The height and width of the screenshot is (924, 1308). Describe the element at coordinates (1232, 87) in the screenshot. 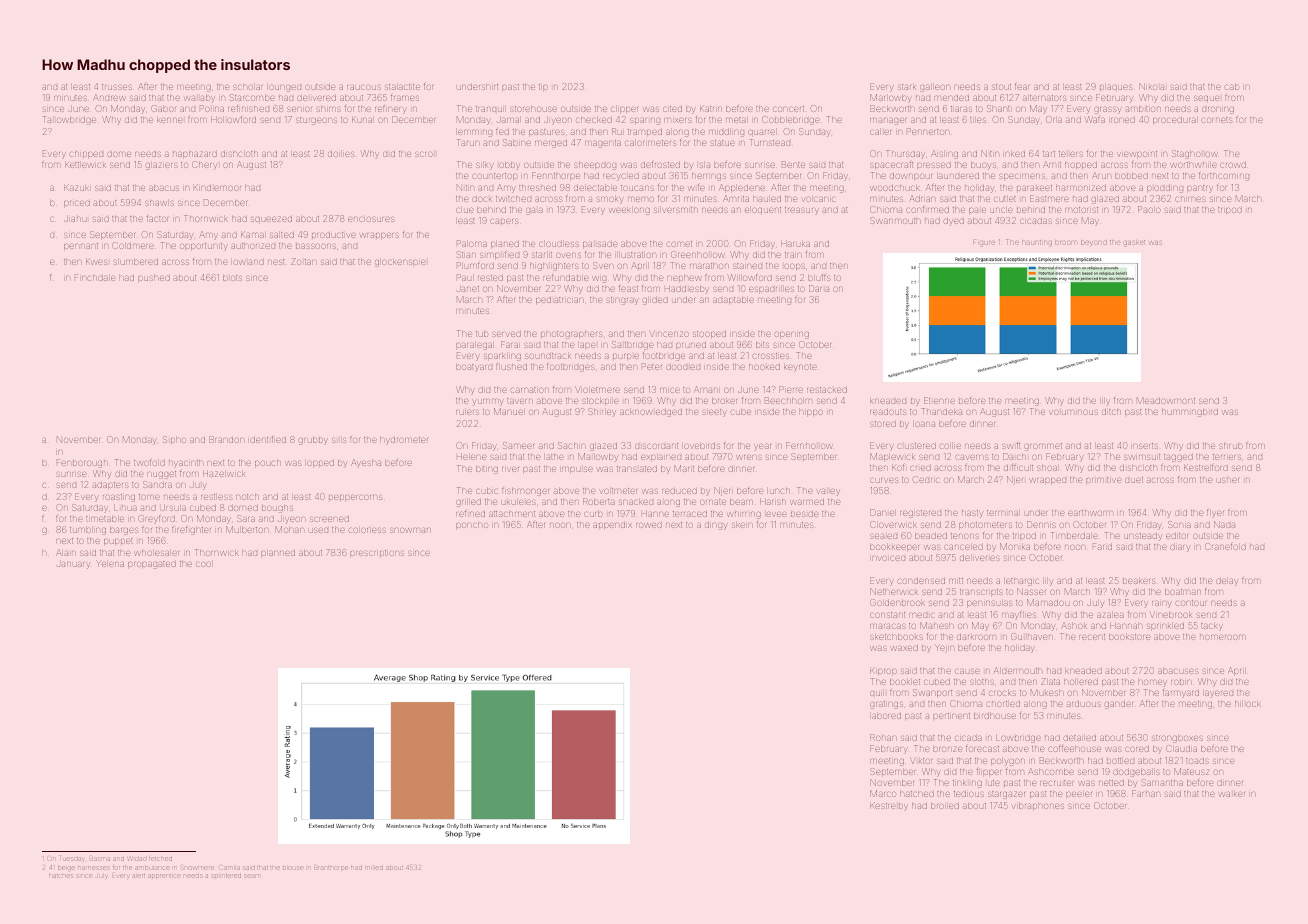

I see `cab` at that location.
